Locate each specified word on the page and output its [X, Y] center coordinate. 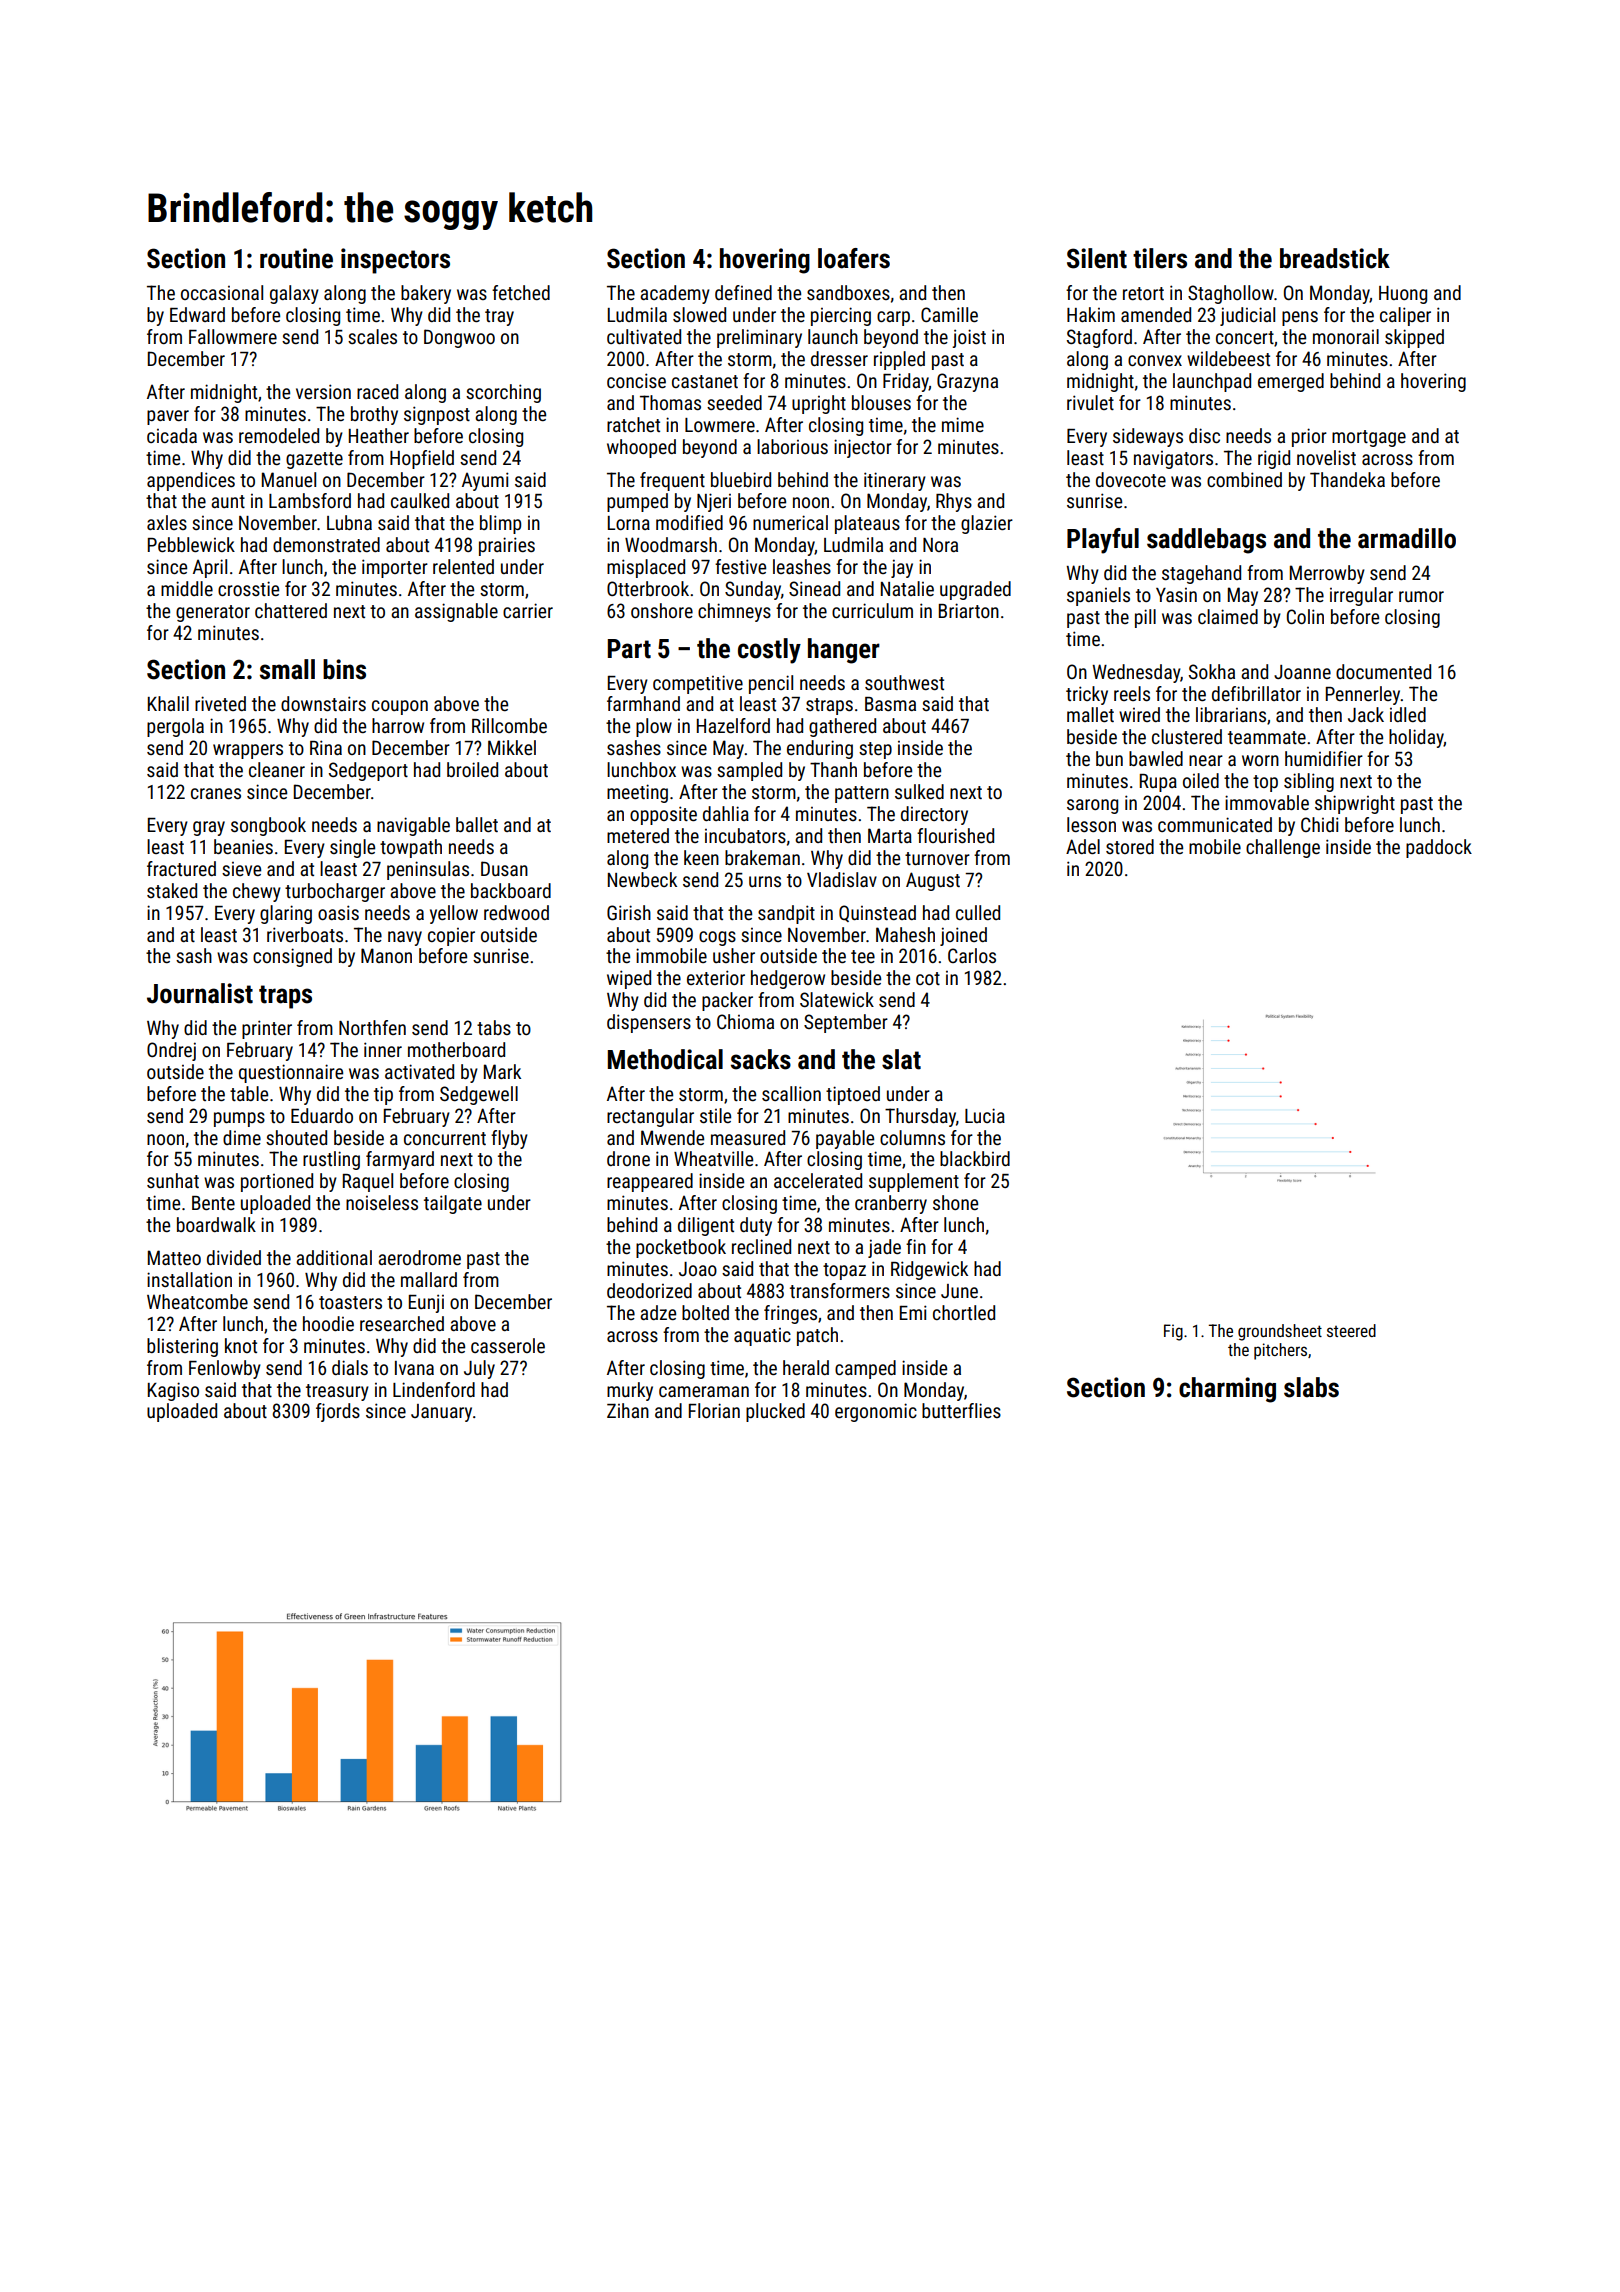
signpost [437, 415]
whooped [641, 448]
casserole [508, 1345]
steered [1351, 1330]
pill [1145, 618]
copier [451, 937]
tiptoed [853, 1095]
